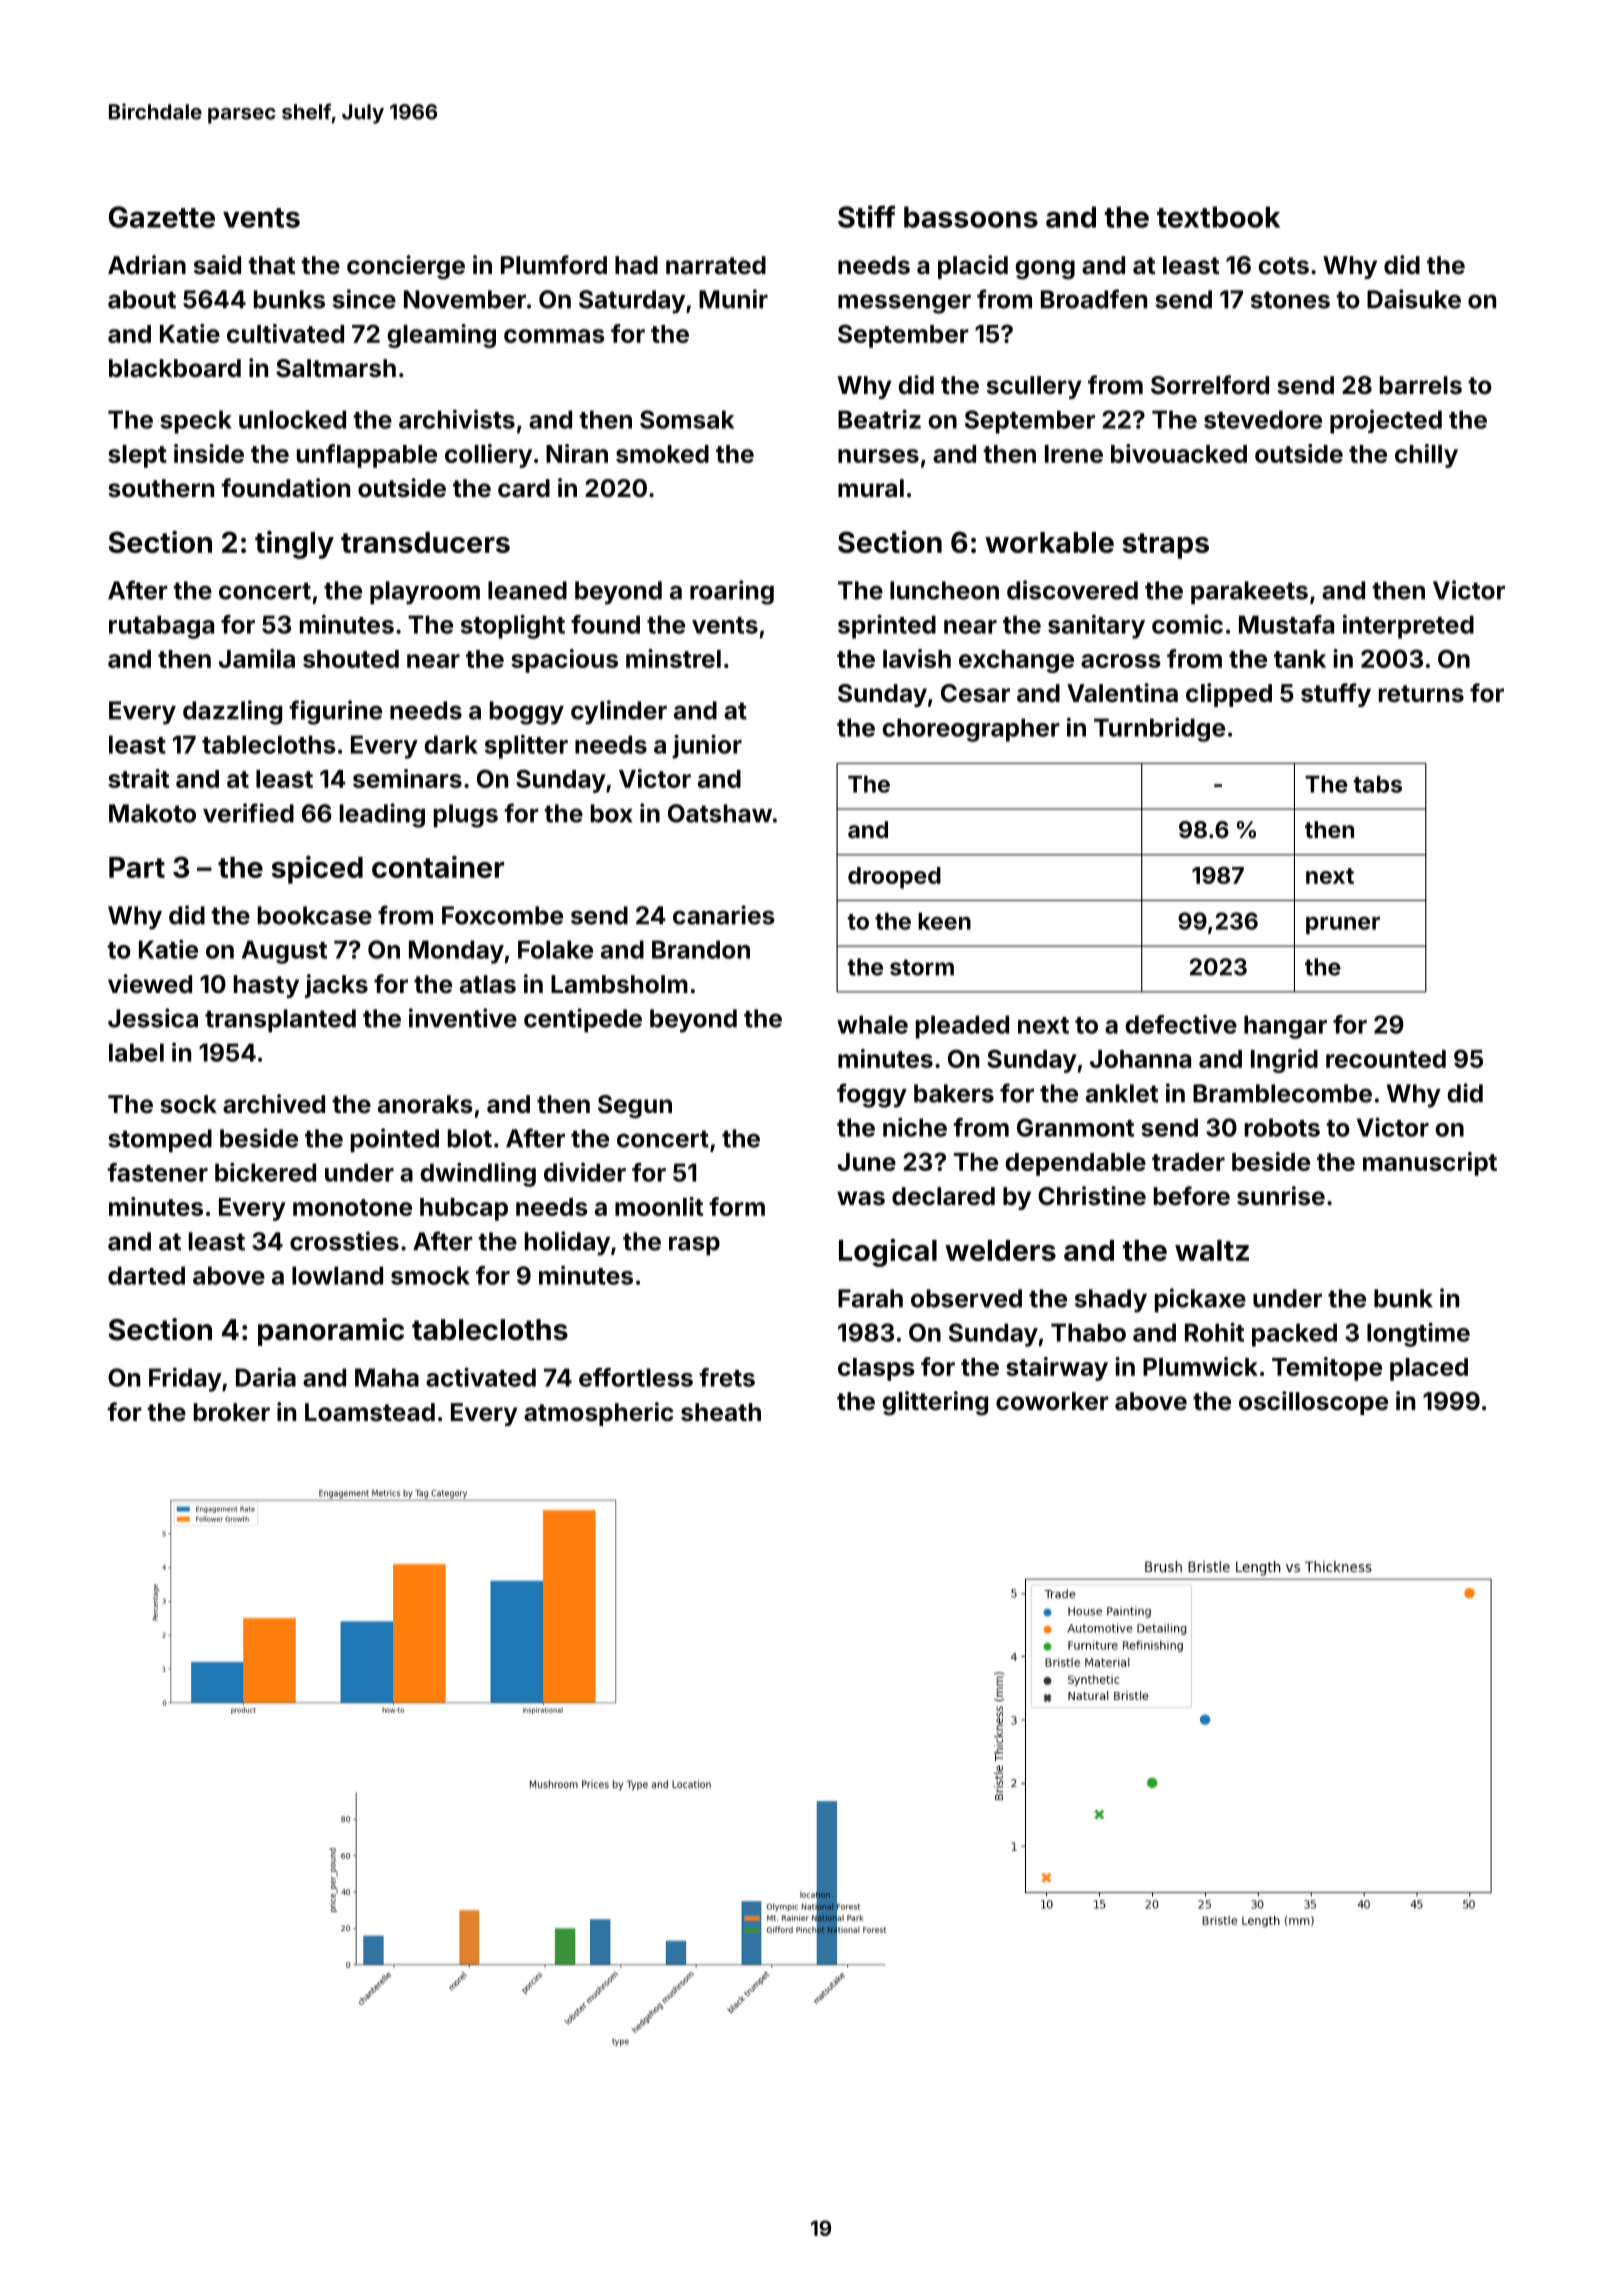 Image resolution: width=1620 pixels, height=2292 pixels. What do you see at coordinates (142, 299) in the screenshot?
I see `about` at bounding box center [142, 299].
